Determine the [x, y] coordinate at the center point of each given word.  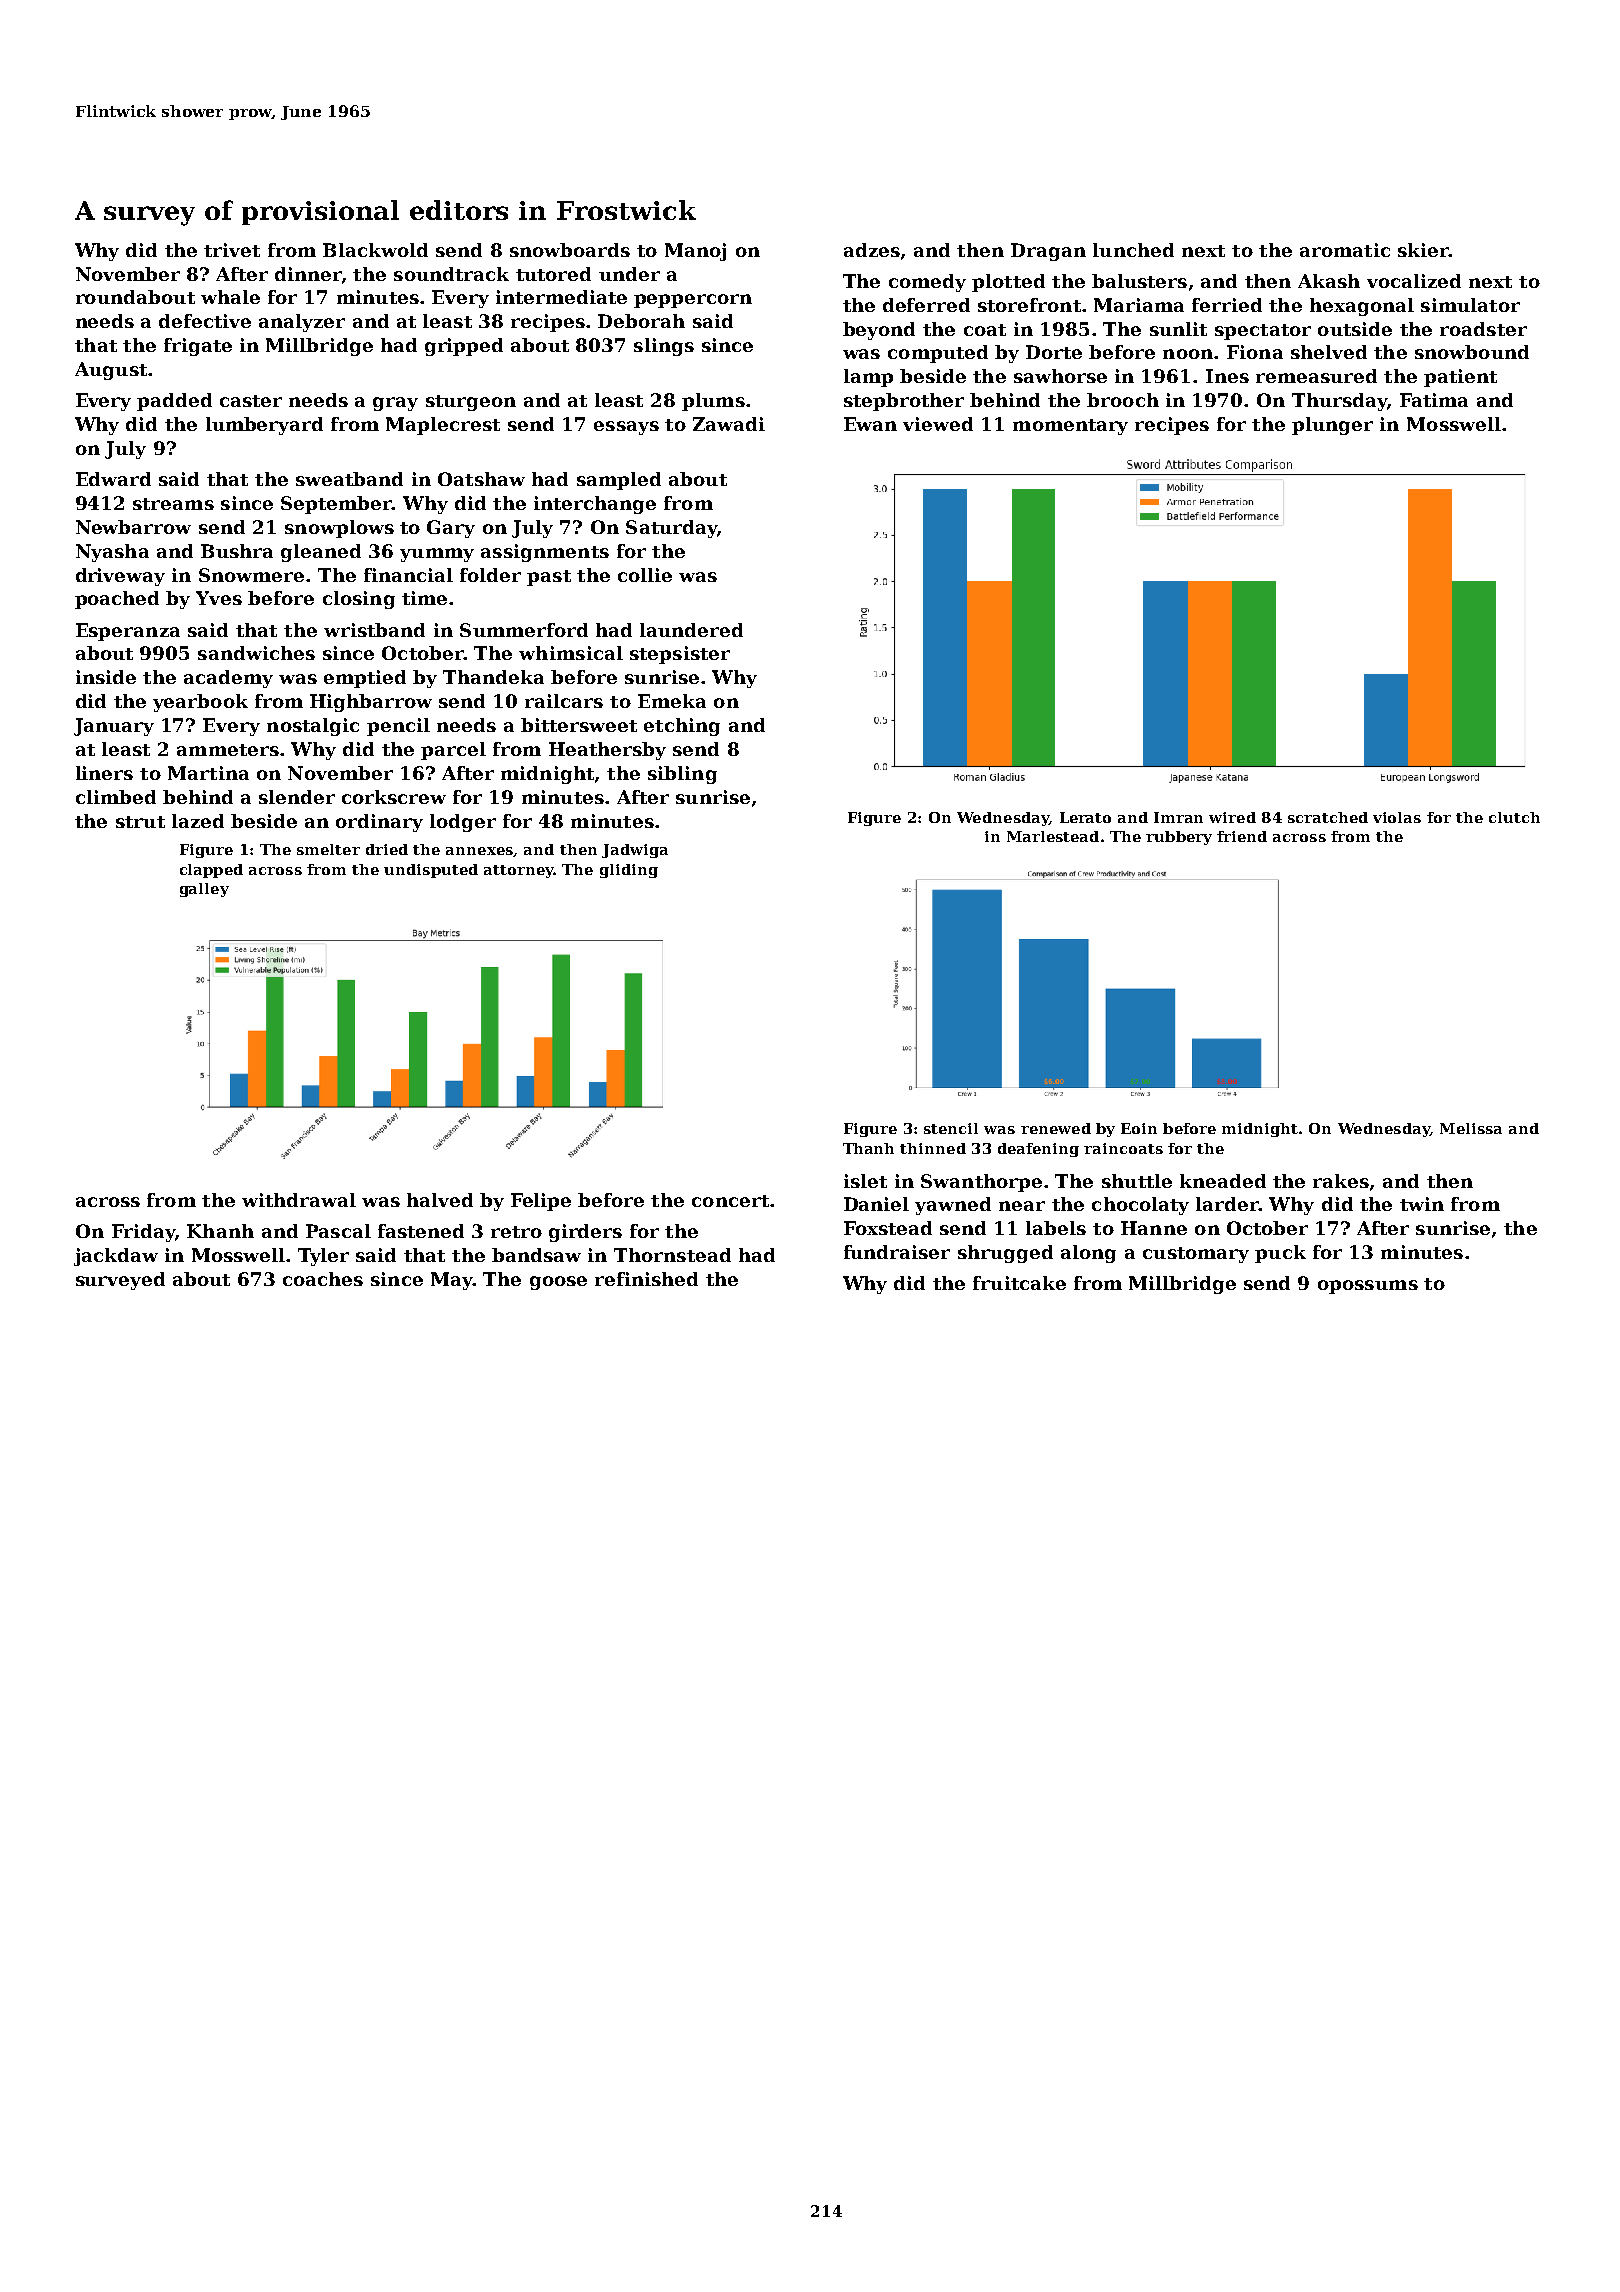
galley [204, 890]
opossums [1368, 1287]
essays [626, 428]
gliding [629, 871]
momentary [1070, 427]
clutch [1514, 817]
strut [140, 822]
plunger [1332, 426]
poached [117, 600]
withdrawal [299, 1200]
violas [1397, 817]
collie [645, 575]
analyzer [302, 323]
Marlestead [1053, 836]
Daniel [876, 1204]
